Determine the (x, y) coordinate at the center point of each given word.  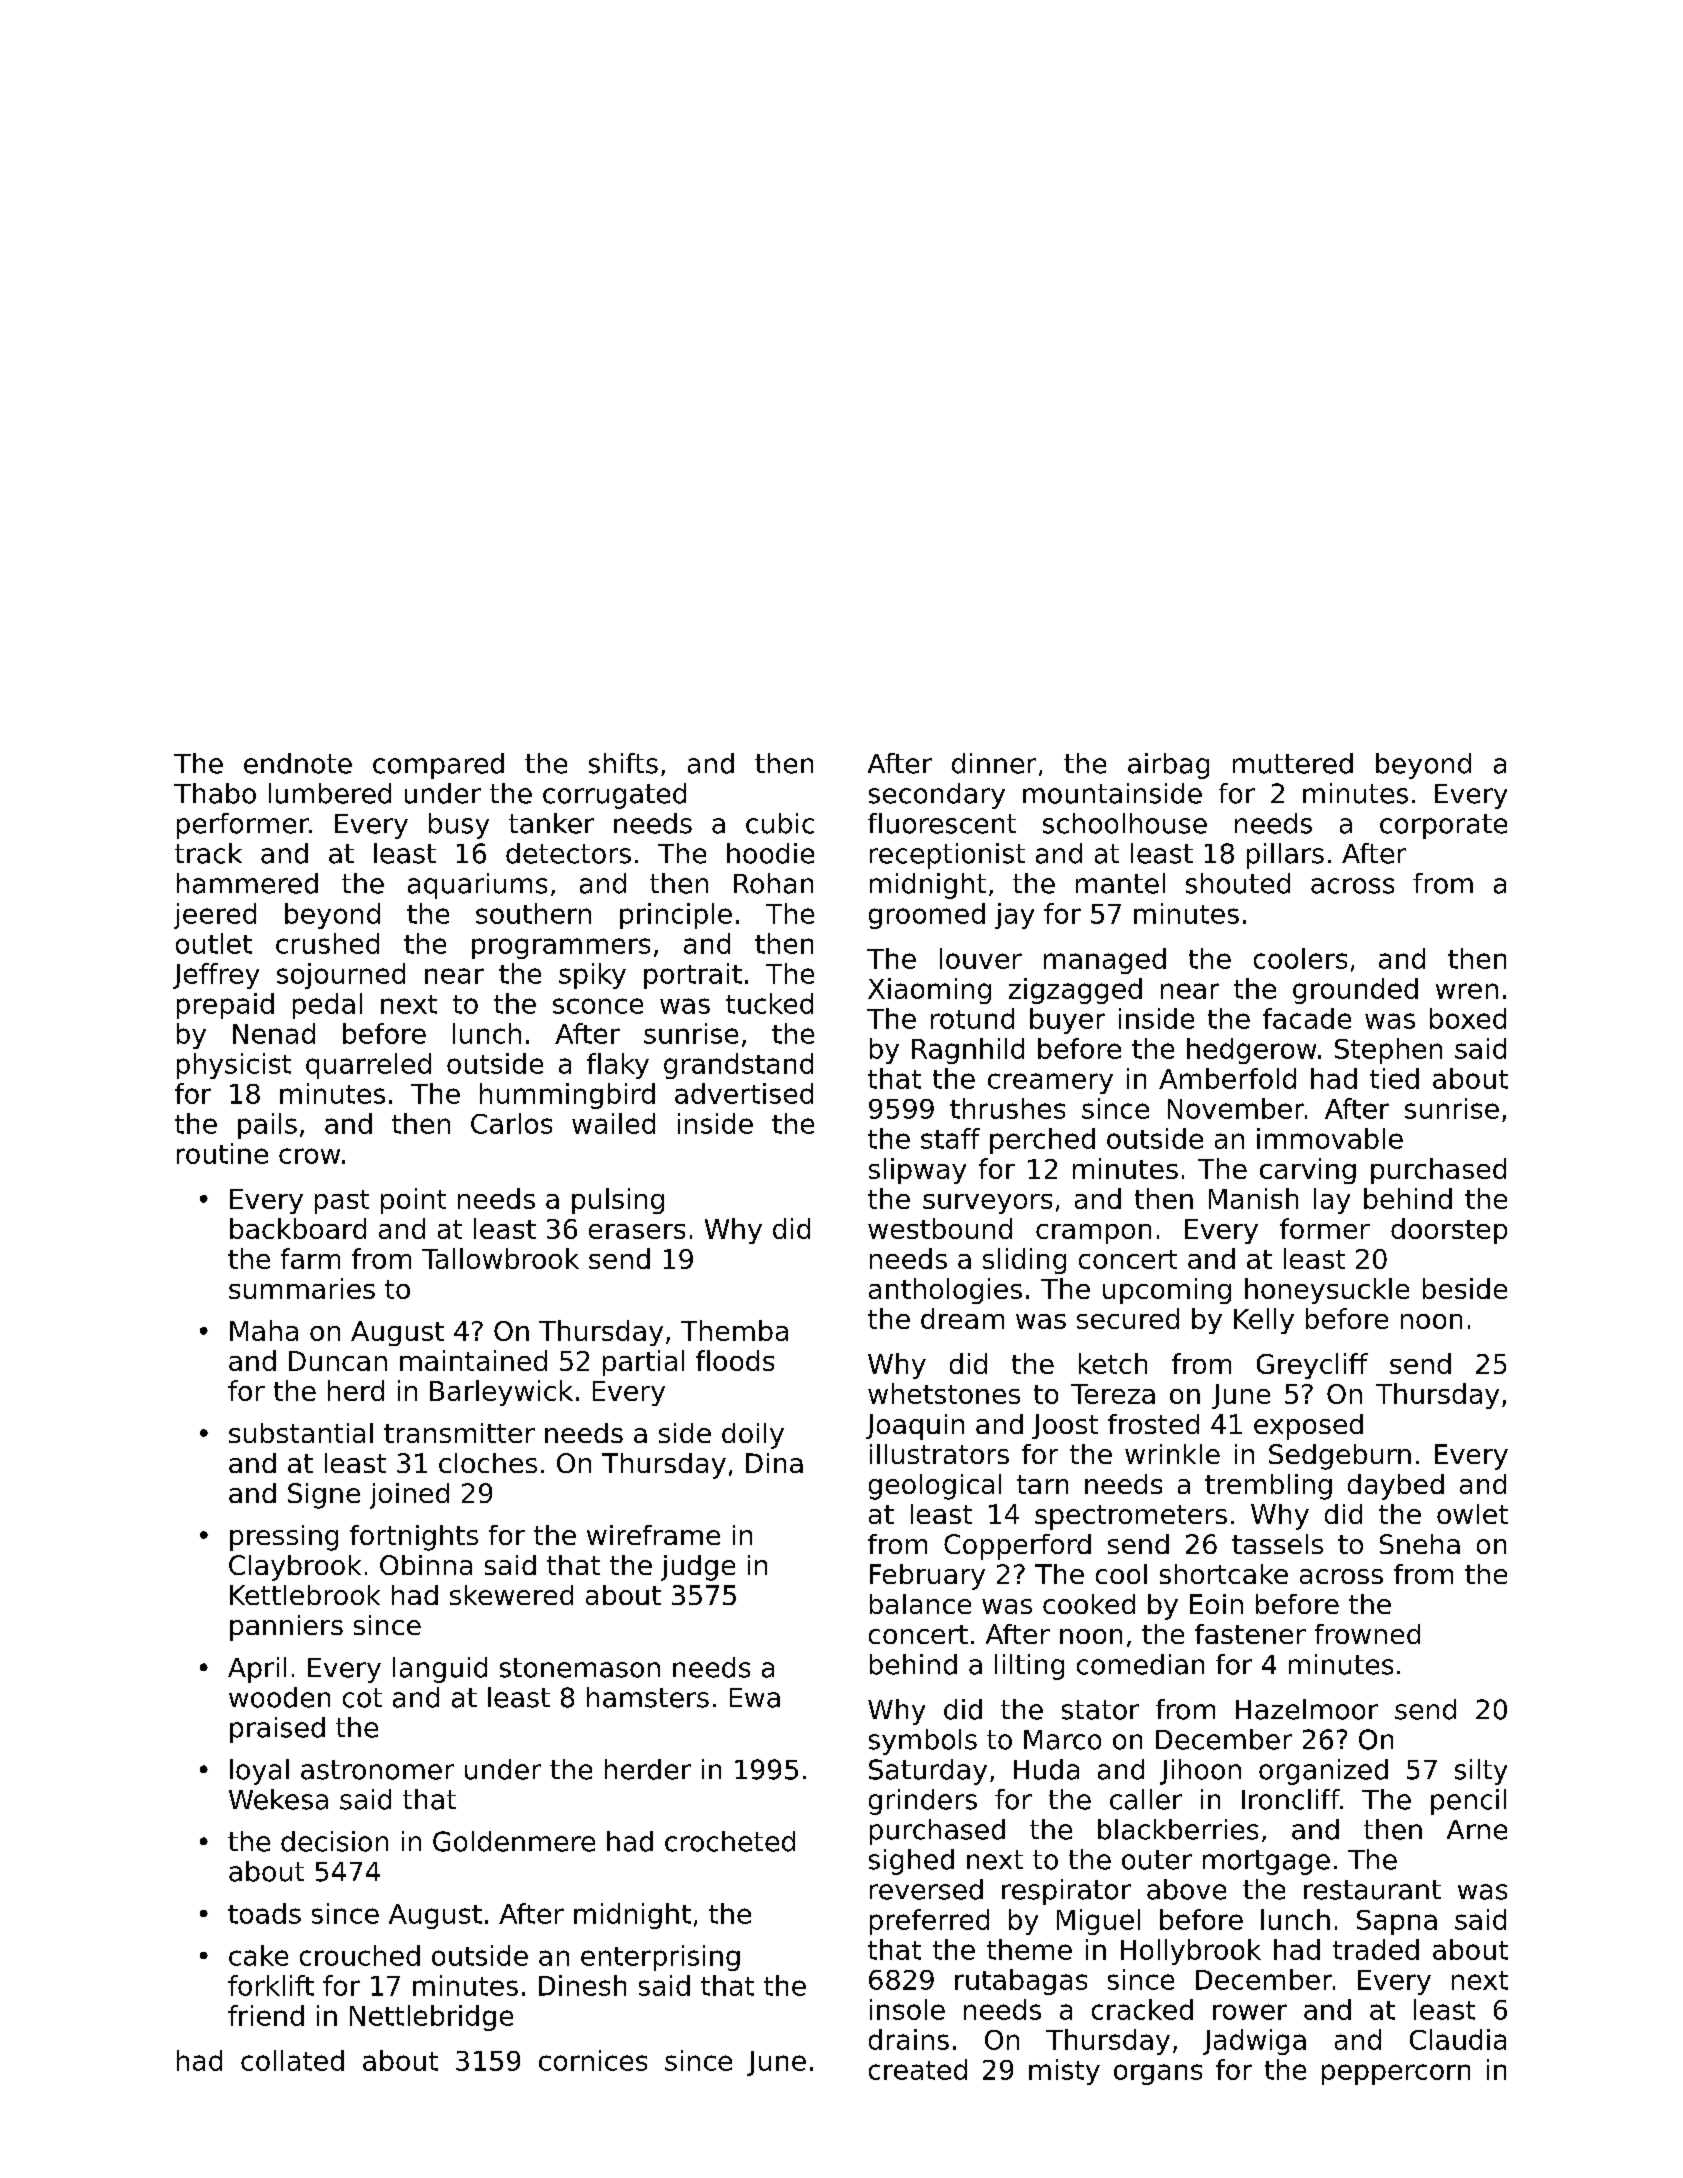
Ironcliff (1291, 1799)
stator (1100, 1710)
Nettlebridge (431, 2018)
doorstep (1449, 1231)
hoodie (770, 853)
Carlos (511, 1123)
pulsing (618, 1201)
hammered (247, 883)
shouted (1238, 883)
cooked (1089, 1604)
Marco (1062, 1740)
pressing (284, 1538)
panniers (286, 1628)
